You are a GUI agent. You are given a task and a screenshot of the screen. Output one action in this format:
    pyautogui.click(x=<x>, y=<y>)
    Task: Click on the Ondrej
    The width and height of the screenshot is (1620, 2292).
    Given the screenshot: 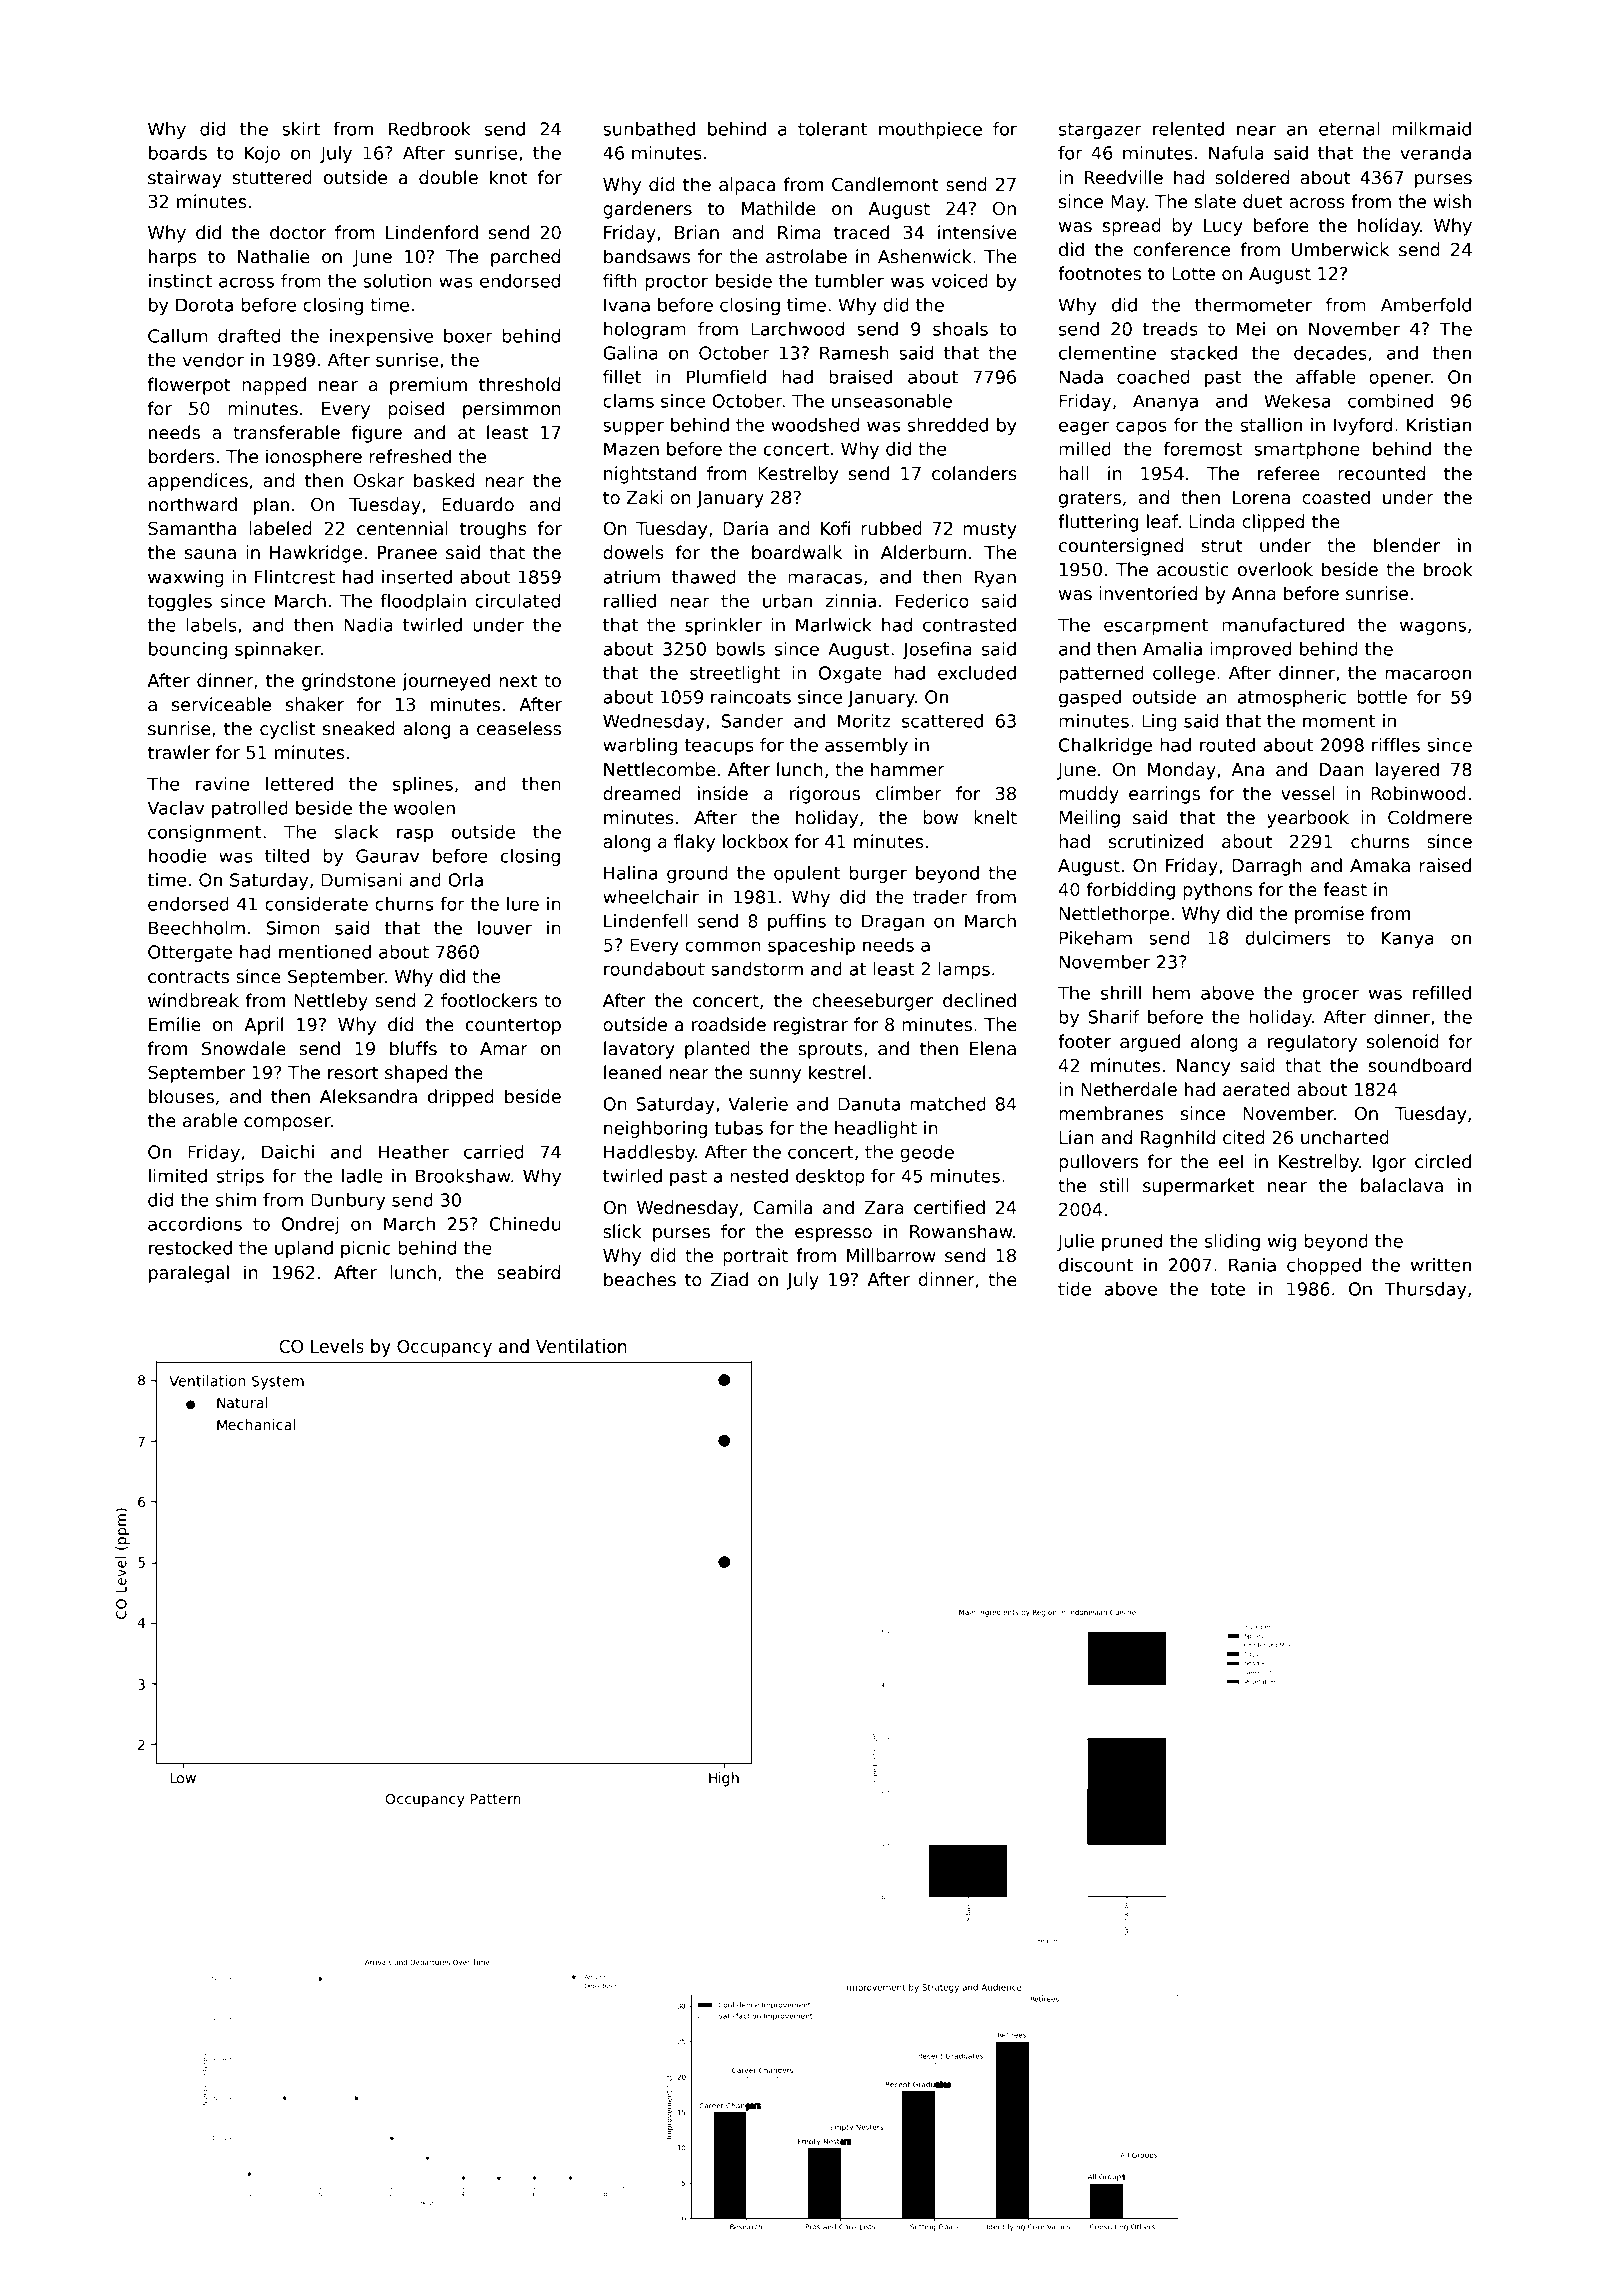 What is the action you would take?
    pyautogui.click(x=310, y=1225)
